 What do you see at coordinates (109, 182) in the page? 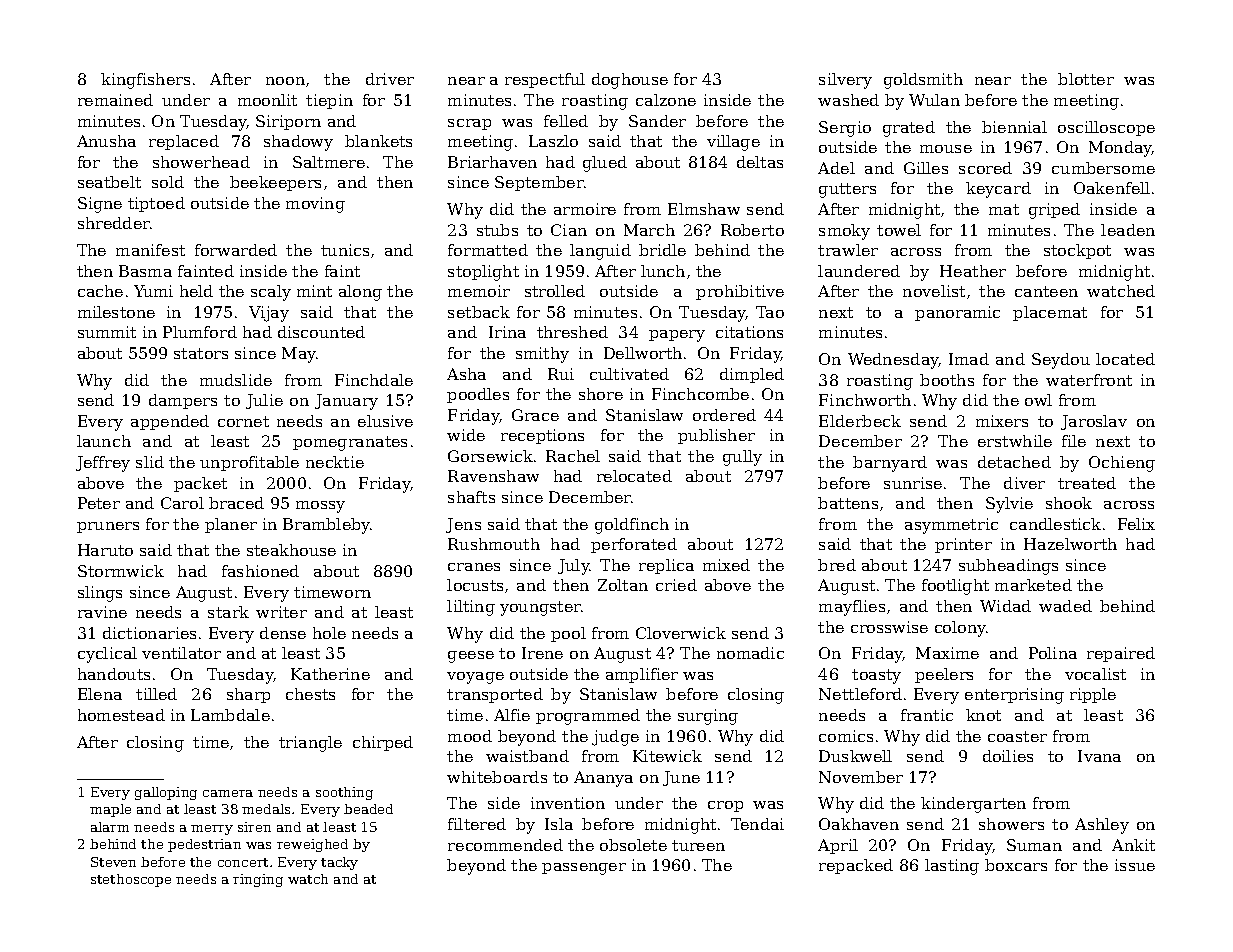
I see `seatbelt` at bounding box center [109, 182].
